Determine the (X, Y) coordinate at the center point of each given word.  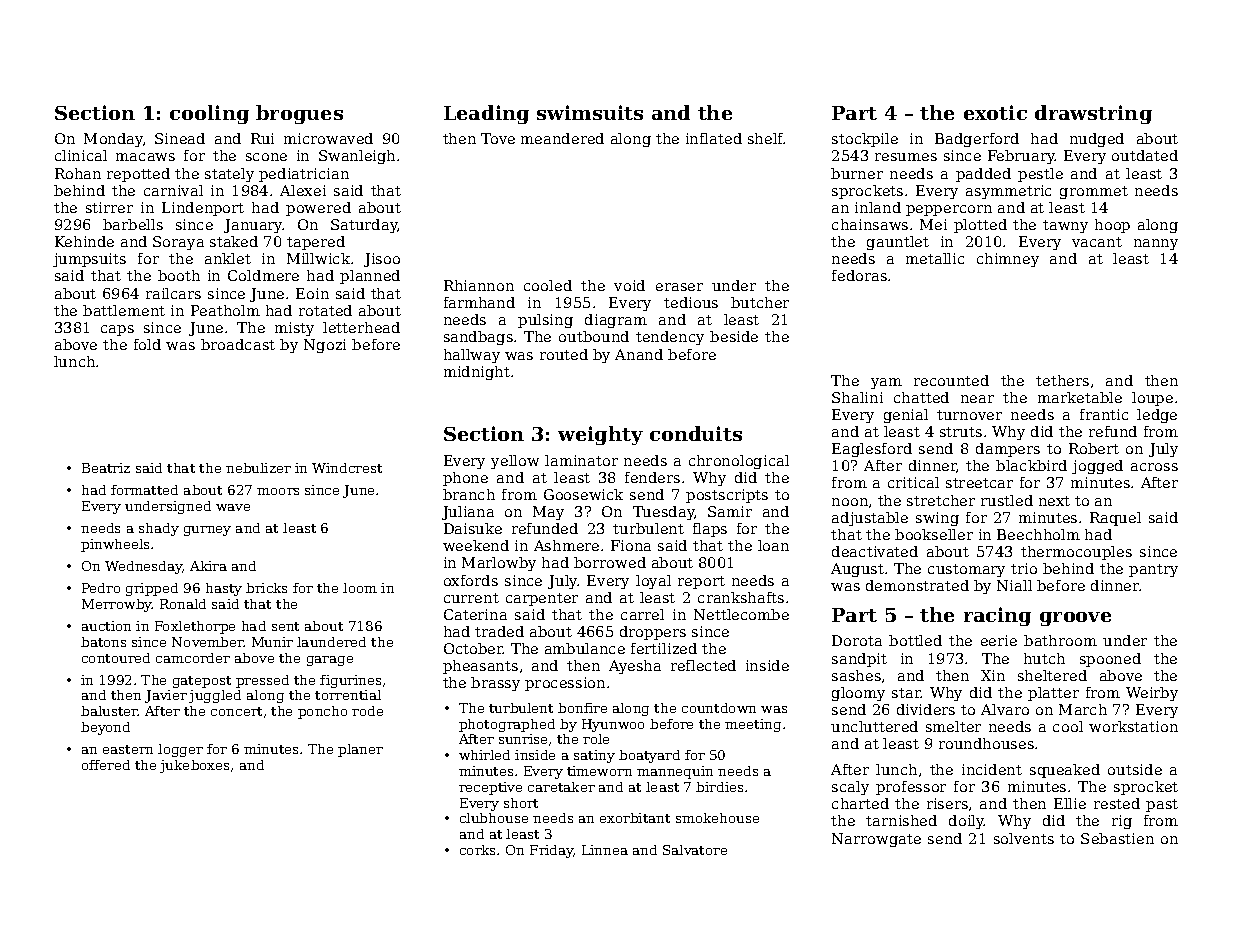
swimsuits (590, 112)
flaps (710, 530)
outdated (1145, 155)
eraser (679, 287)
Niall (1014, 585)
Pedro (101, 588)
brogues (299, 114)
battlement (124, 310)
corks (477, 850)
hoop (1112, 226)
